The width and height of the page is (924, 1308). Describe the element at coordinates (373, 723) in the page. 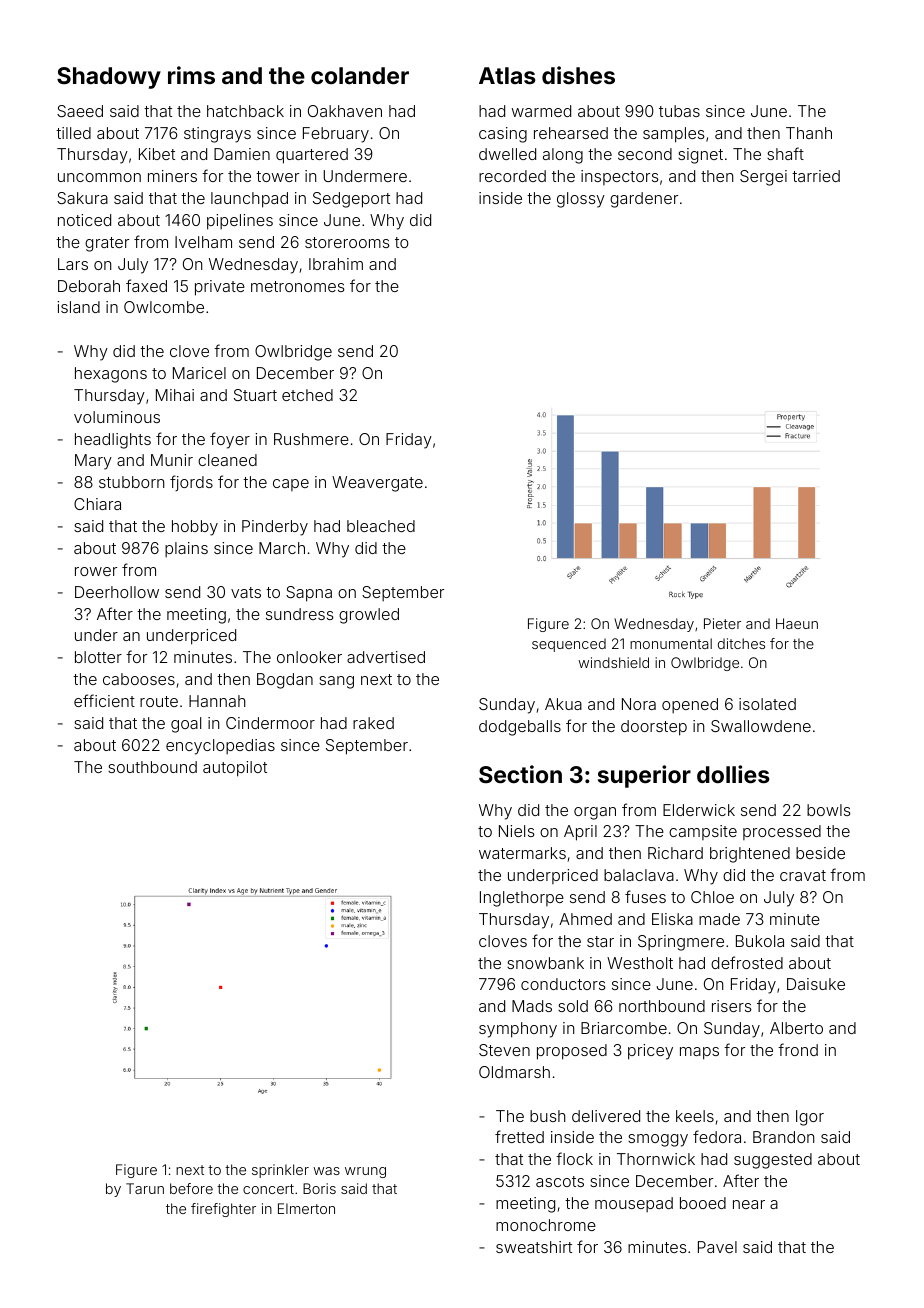

I see `raked` at that location.
